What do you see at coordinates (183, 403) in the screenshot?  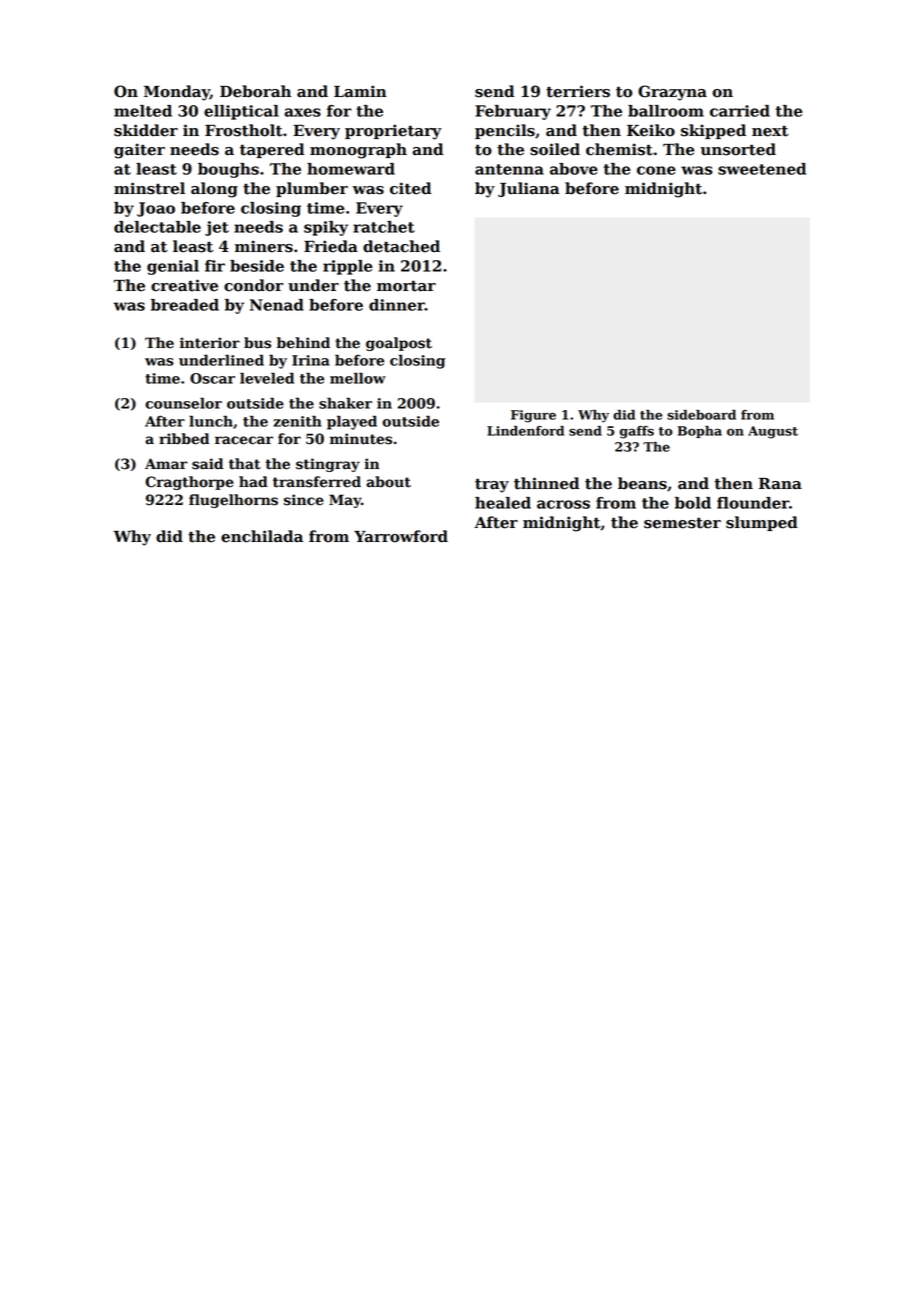 I see `counselor` at bounding box center [183, 403].
